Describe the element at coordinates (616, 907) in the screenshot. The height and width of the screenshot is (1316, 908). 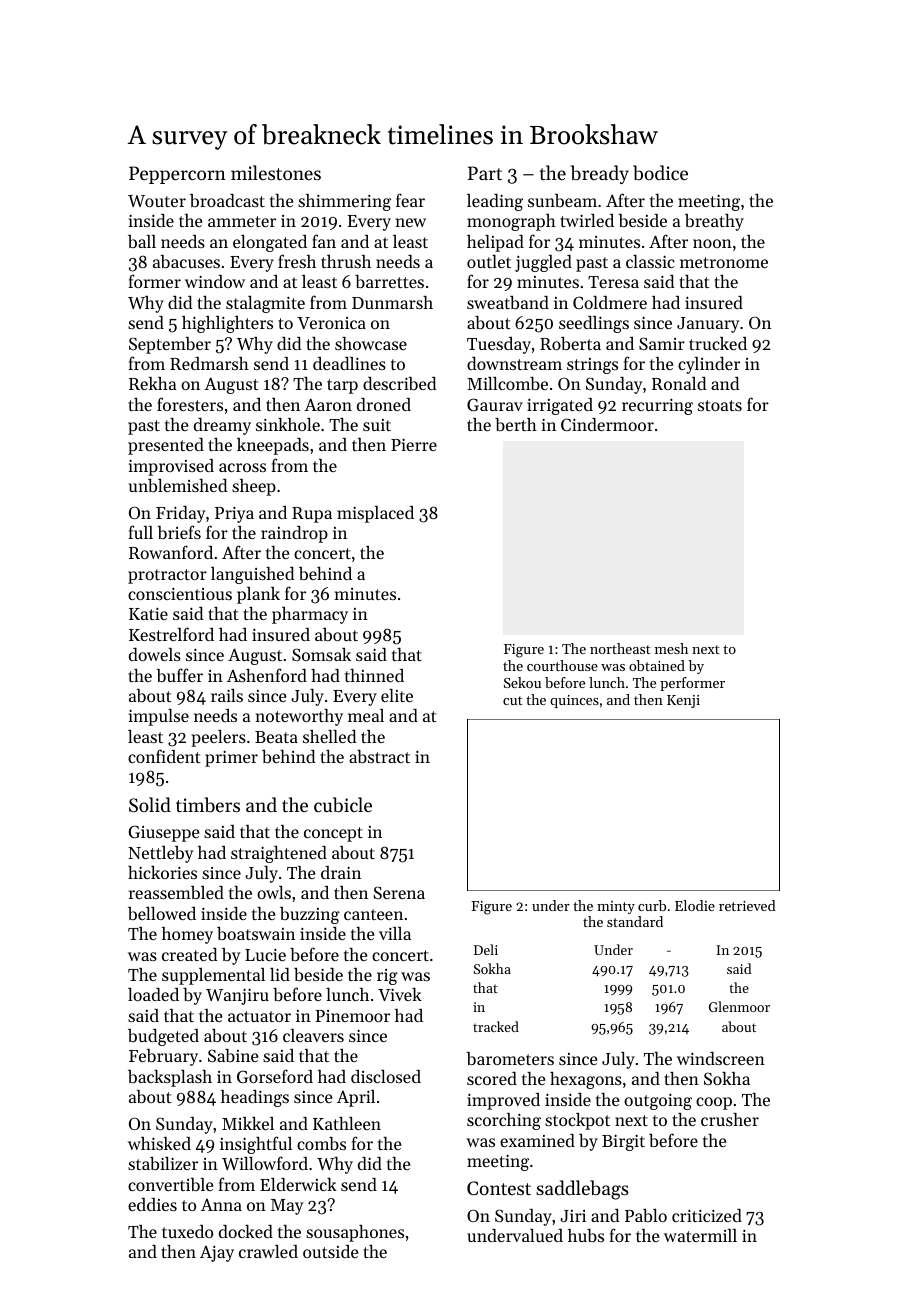
I see `minty` at that location.
